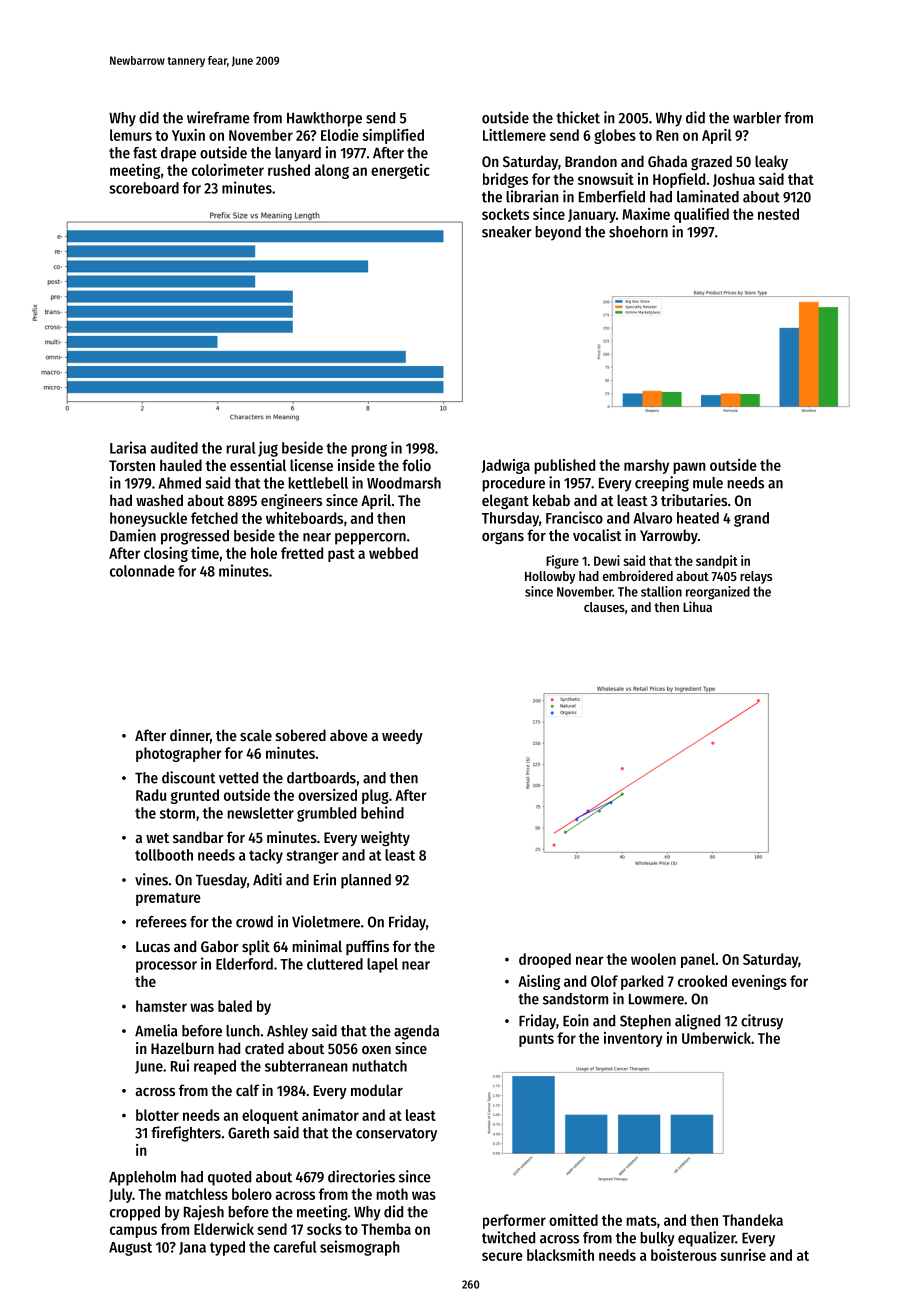  I want to click on oxen, so click(376, 1050).
